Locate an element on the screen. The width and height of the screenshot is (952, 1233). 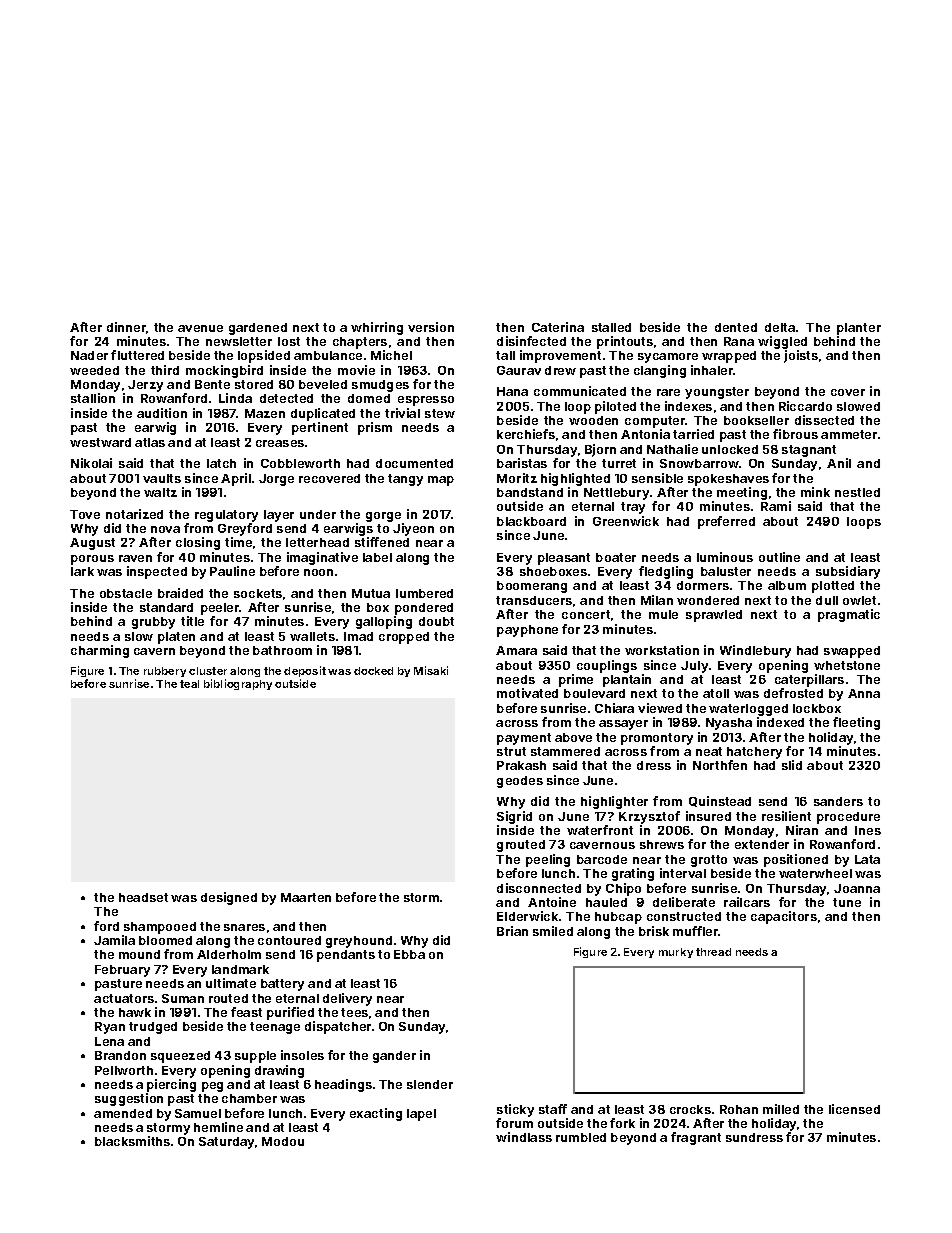
strut is located at coordinates (511, 751).
